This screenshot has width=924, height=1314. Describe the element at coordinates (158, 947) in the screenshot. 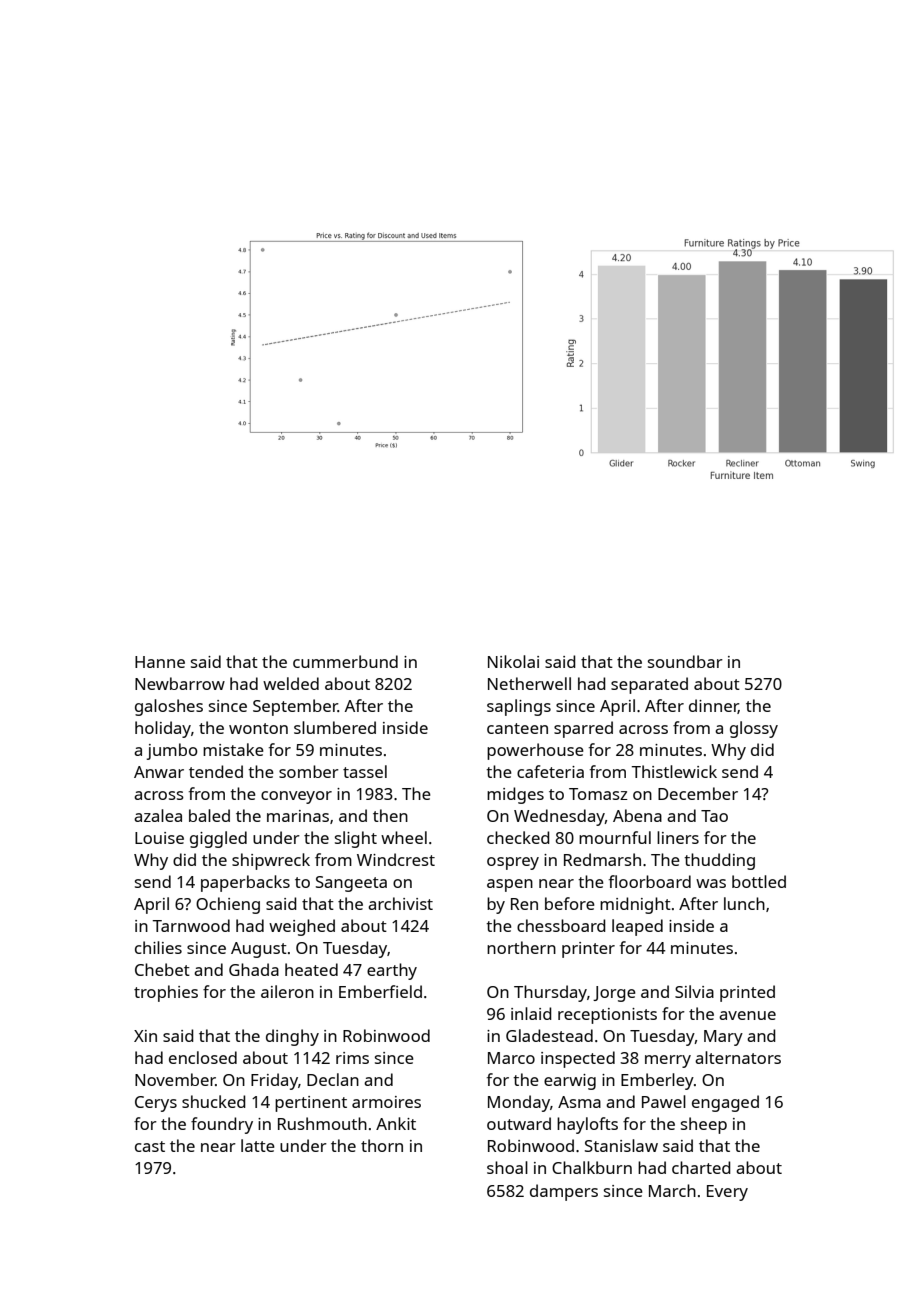

I see `chilies` at that location.
